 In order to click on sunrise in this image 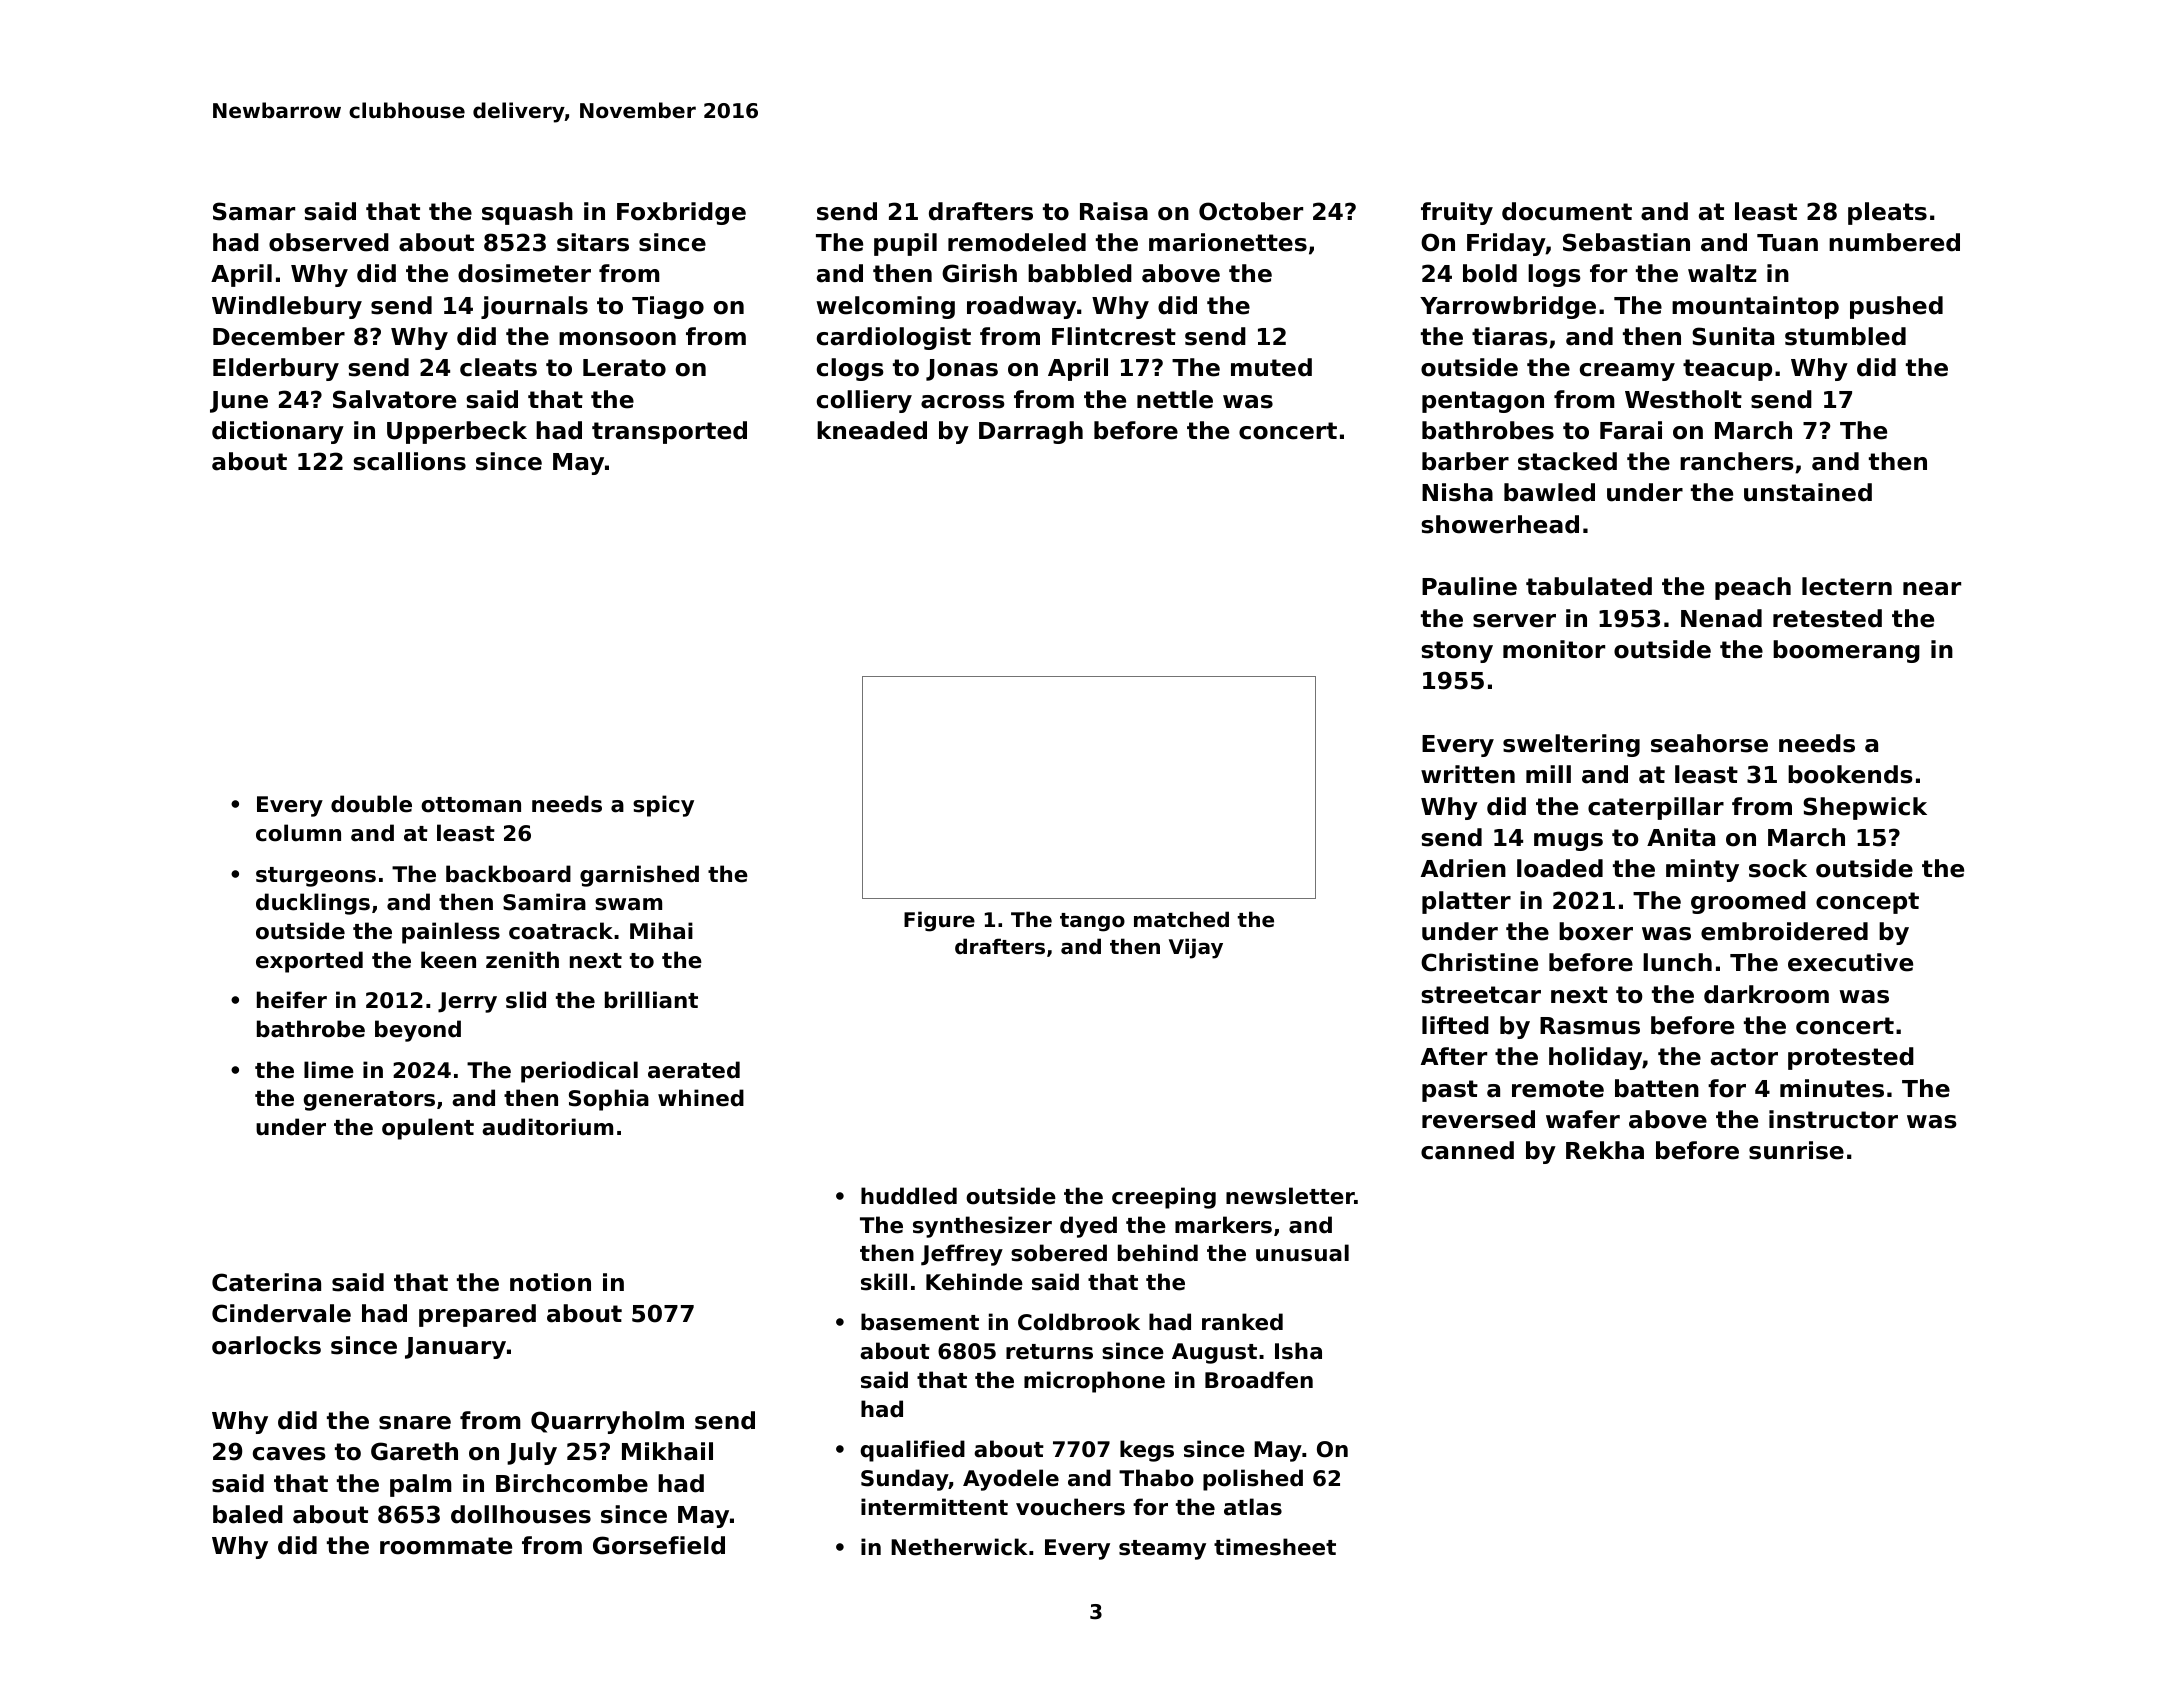, I will do `click(1796, 1150)`.
